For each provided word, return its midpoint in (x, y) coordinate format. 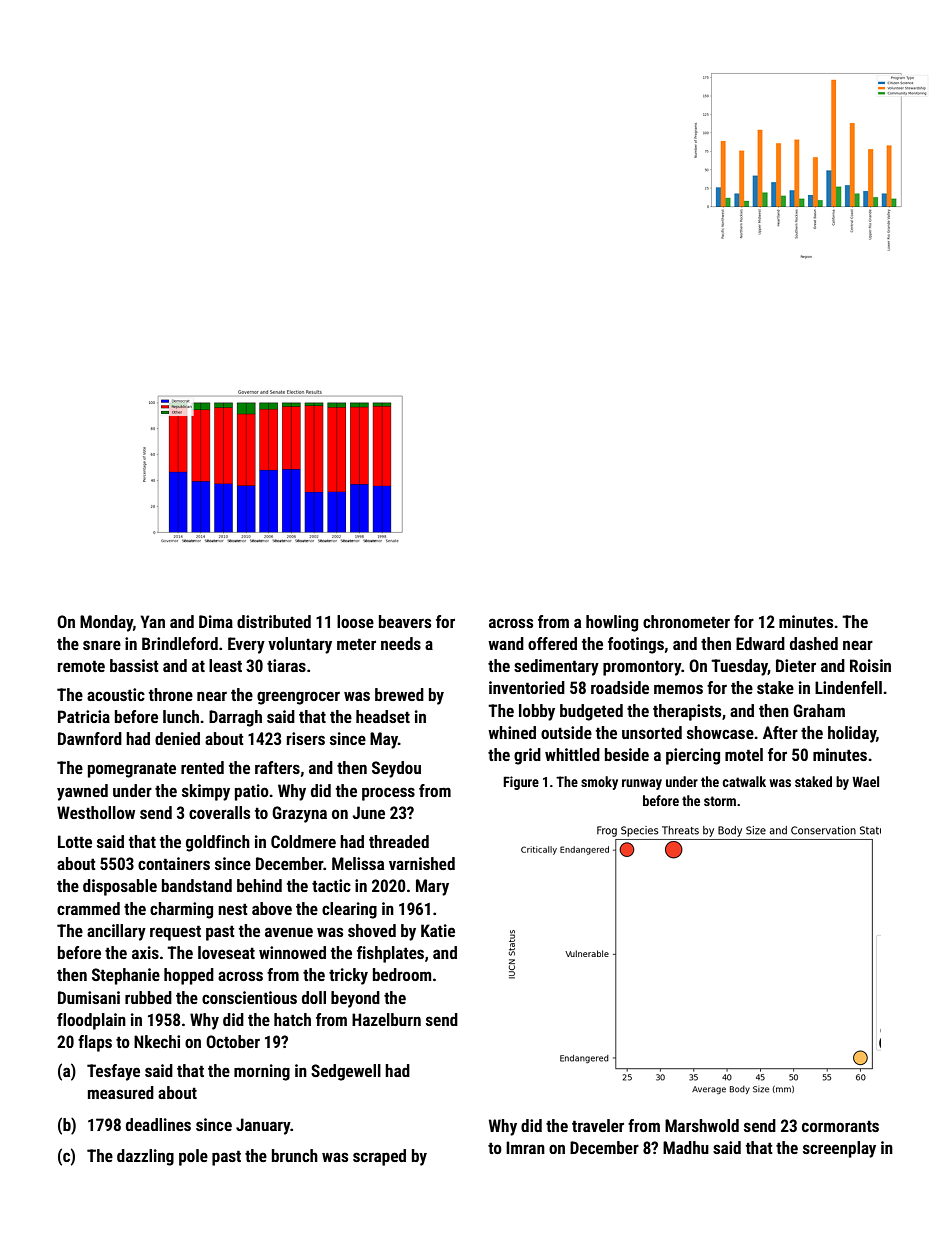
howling (612, 623)
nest (233, 909)
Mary (432, 887)
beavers (405, 621)
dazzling (145, 1157)
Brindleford (180, 643)
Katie (438, 930)
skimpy (206, 792)
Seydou (396, 769)
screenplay (839, 1149)
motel (744, 754)
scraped (379, 1157)
